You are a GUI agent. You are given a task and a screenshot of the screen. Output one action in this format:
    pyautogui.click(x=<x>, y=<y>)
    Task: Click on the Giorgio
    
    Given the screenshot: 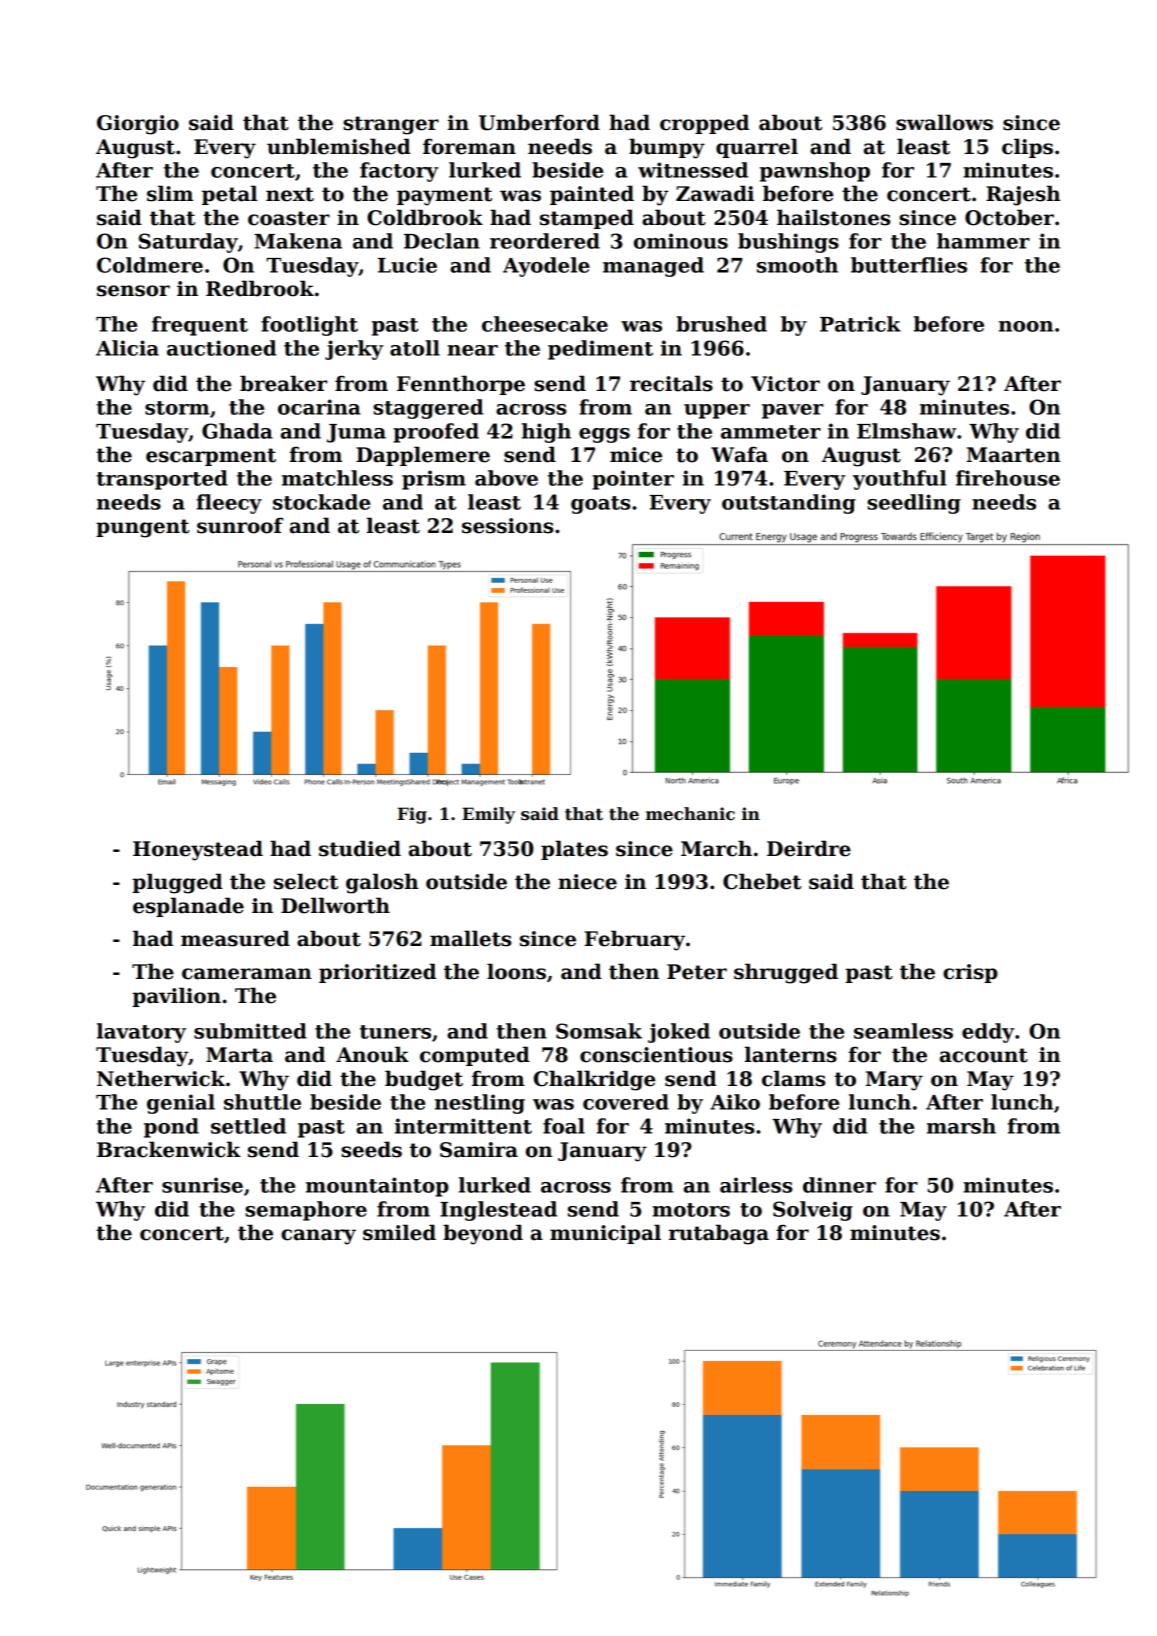 What is the action you would take?
    pyautogui.click(x=138, y=125)
